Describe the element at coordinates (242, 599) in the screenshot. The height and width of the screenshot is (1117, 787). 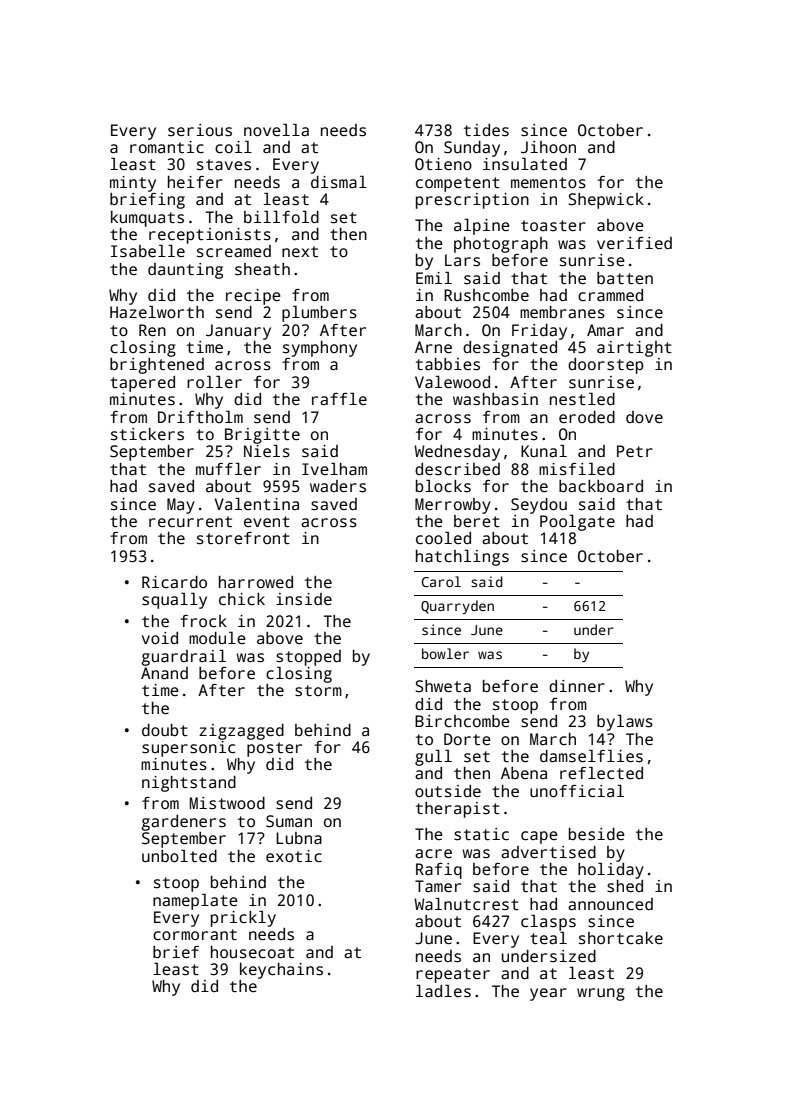
I see `chick` at that location.
